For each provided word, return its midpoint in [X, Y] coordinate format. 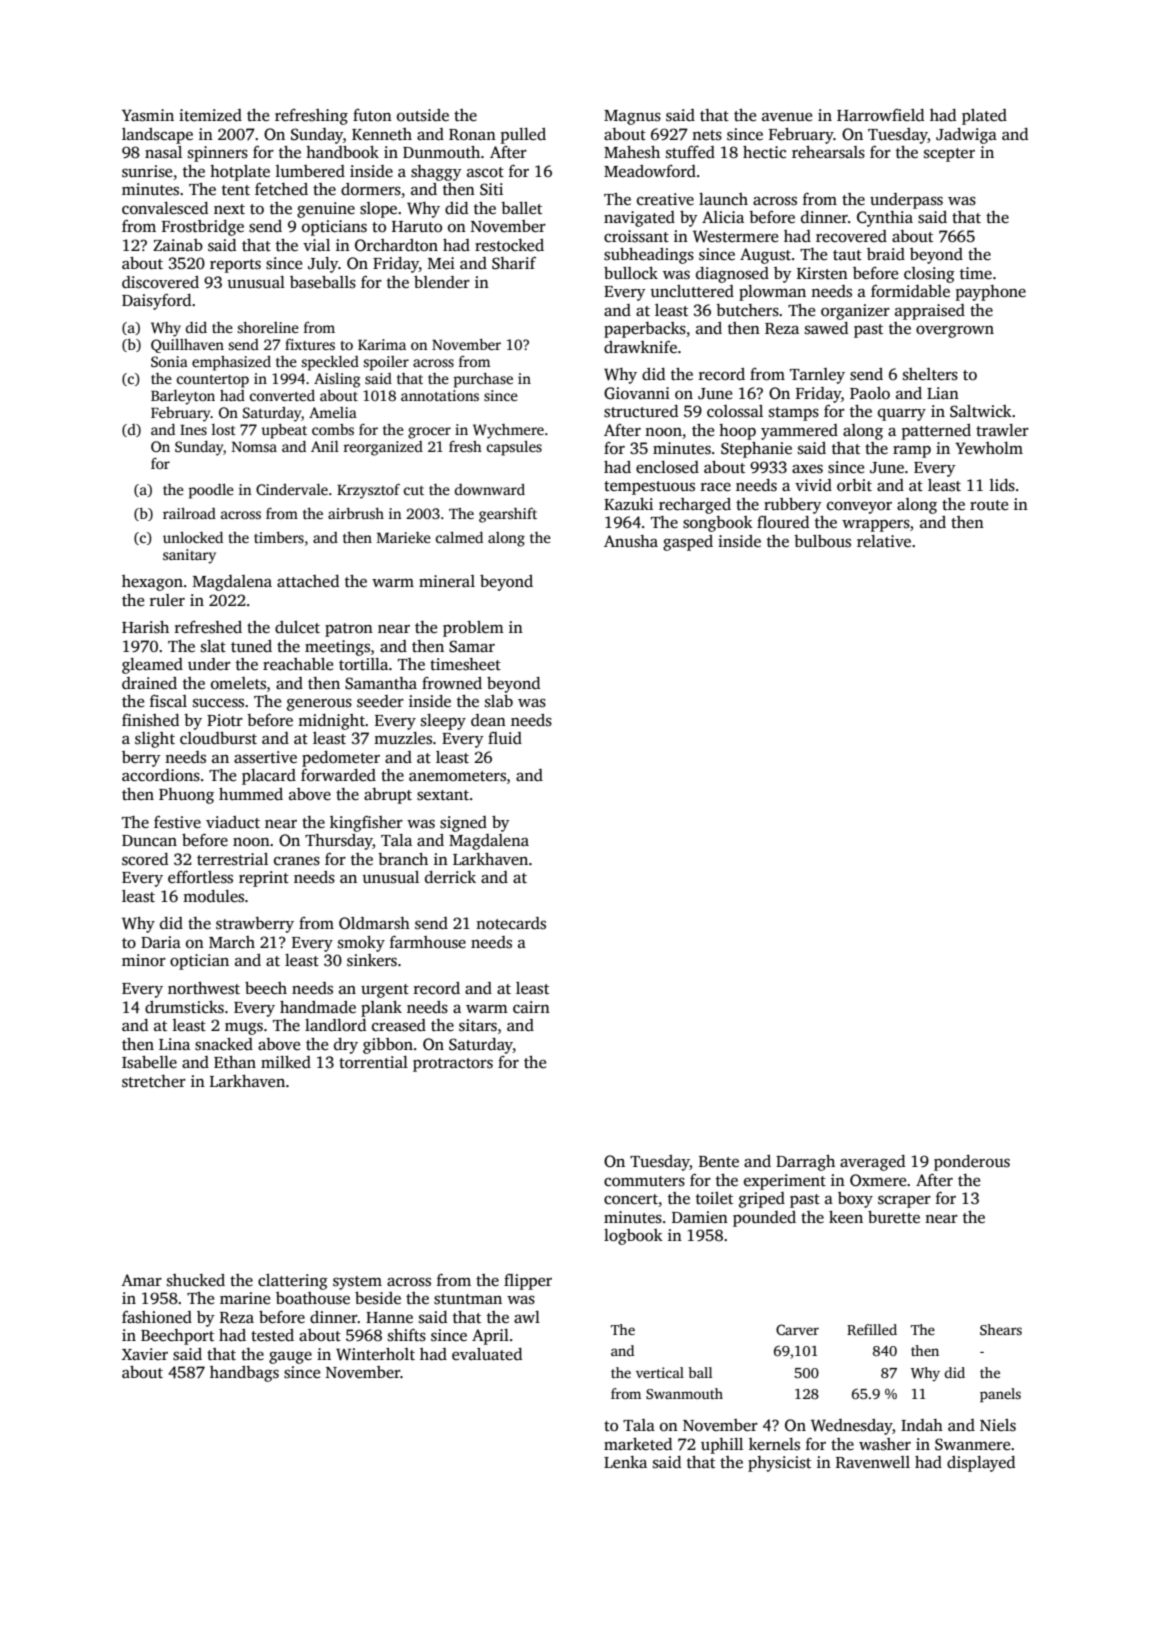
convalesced [165, 208]
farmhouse [428, 942]
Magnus [632, 117]
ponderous [972, 1163]
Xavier [145, 1354]
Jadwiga [966, 136]
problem [473, 629]
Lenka [625, 1462]
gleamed [152, 666]
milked [286, 1062]
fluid [505, 738]
